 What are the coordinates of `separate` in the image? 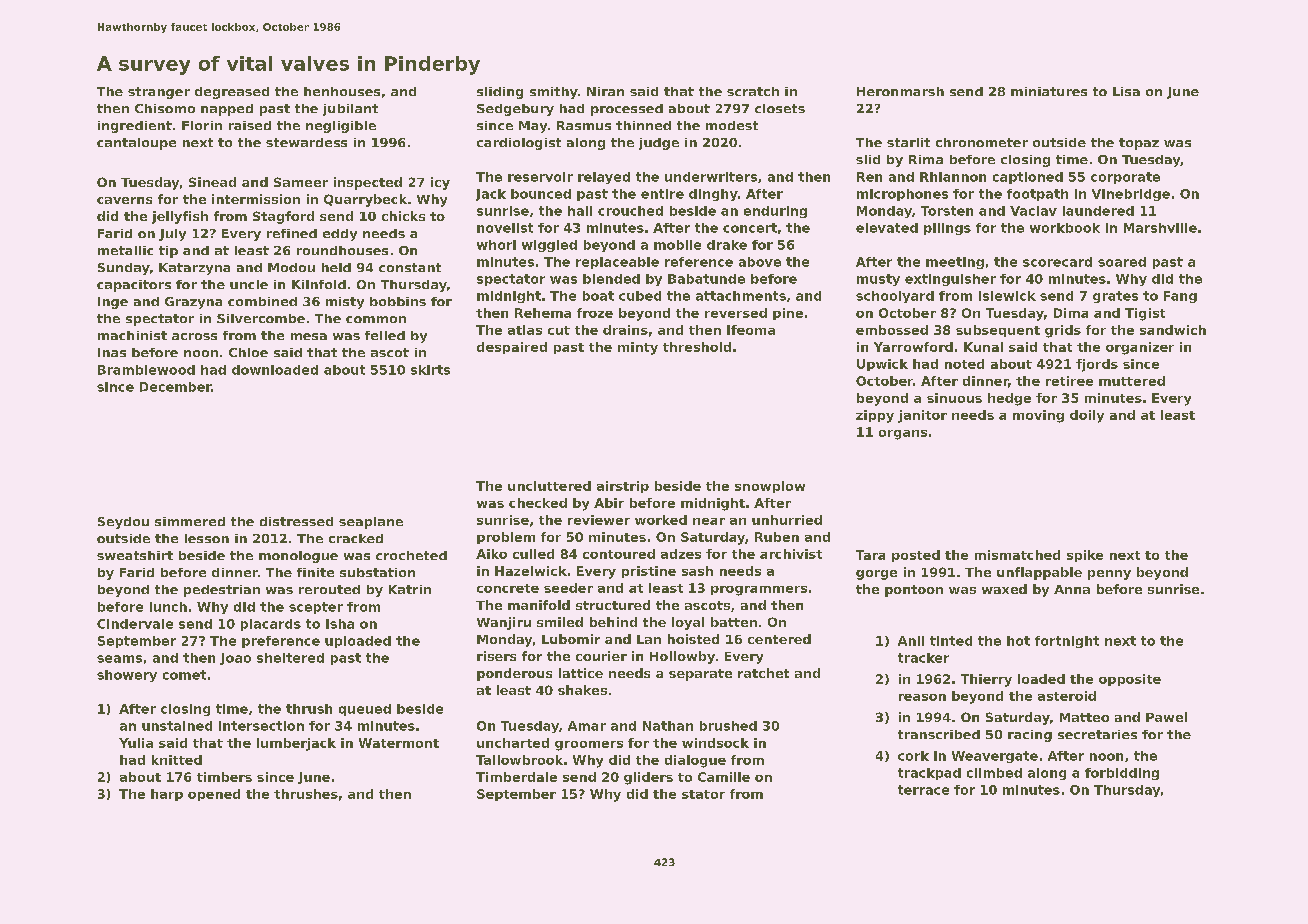 It's located at (700, 675).
